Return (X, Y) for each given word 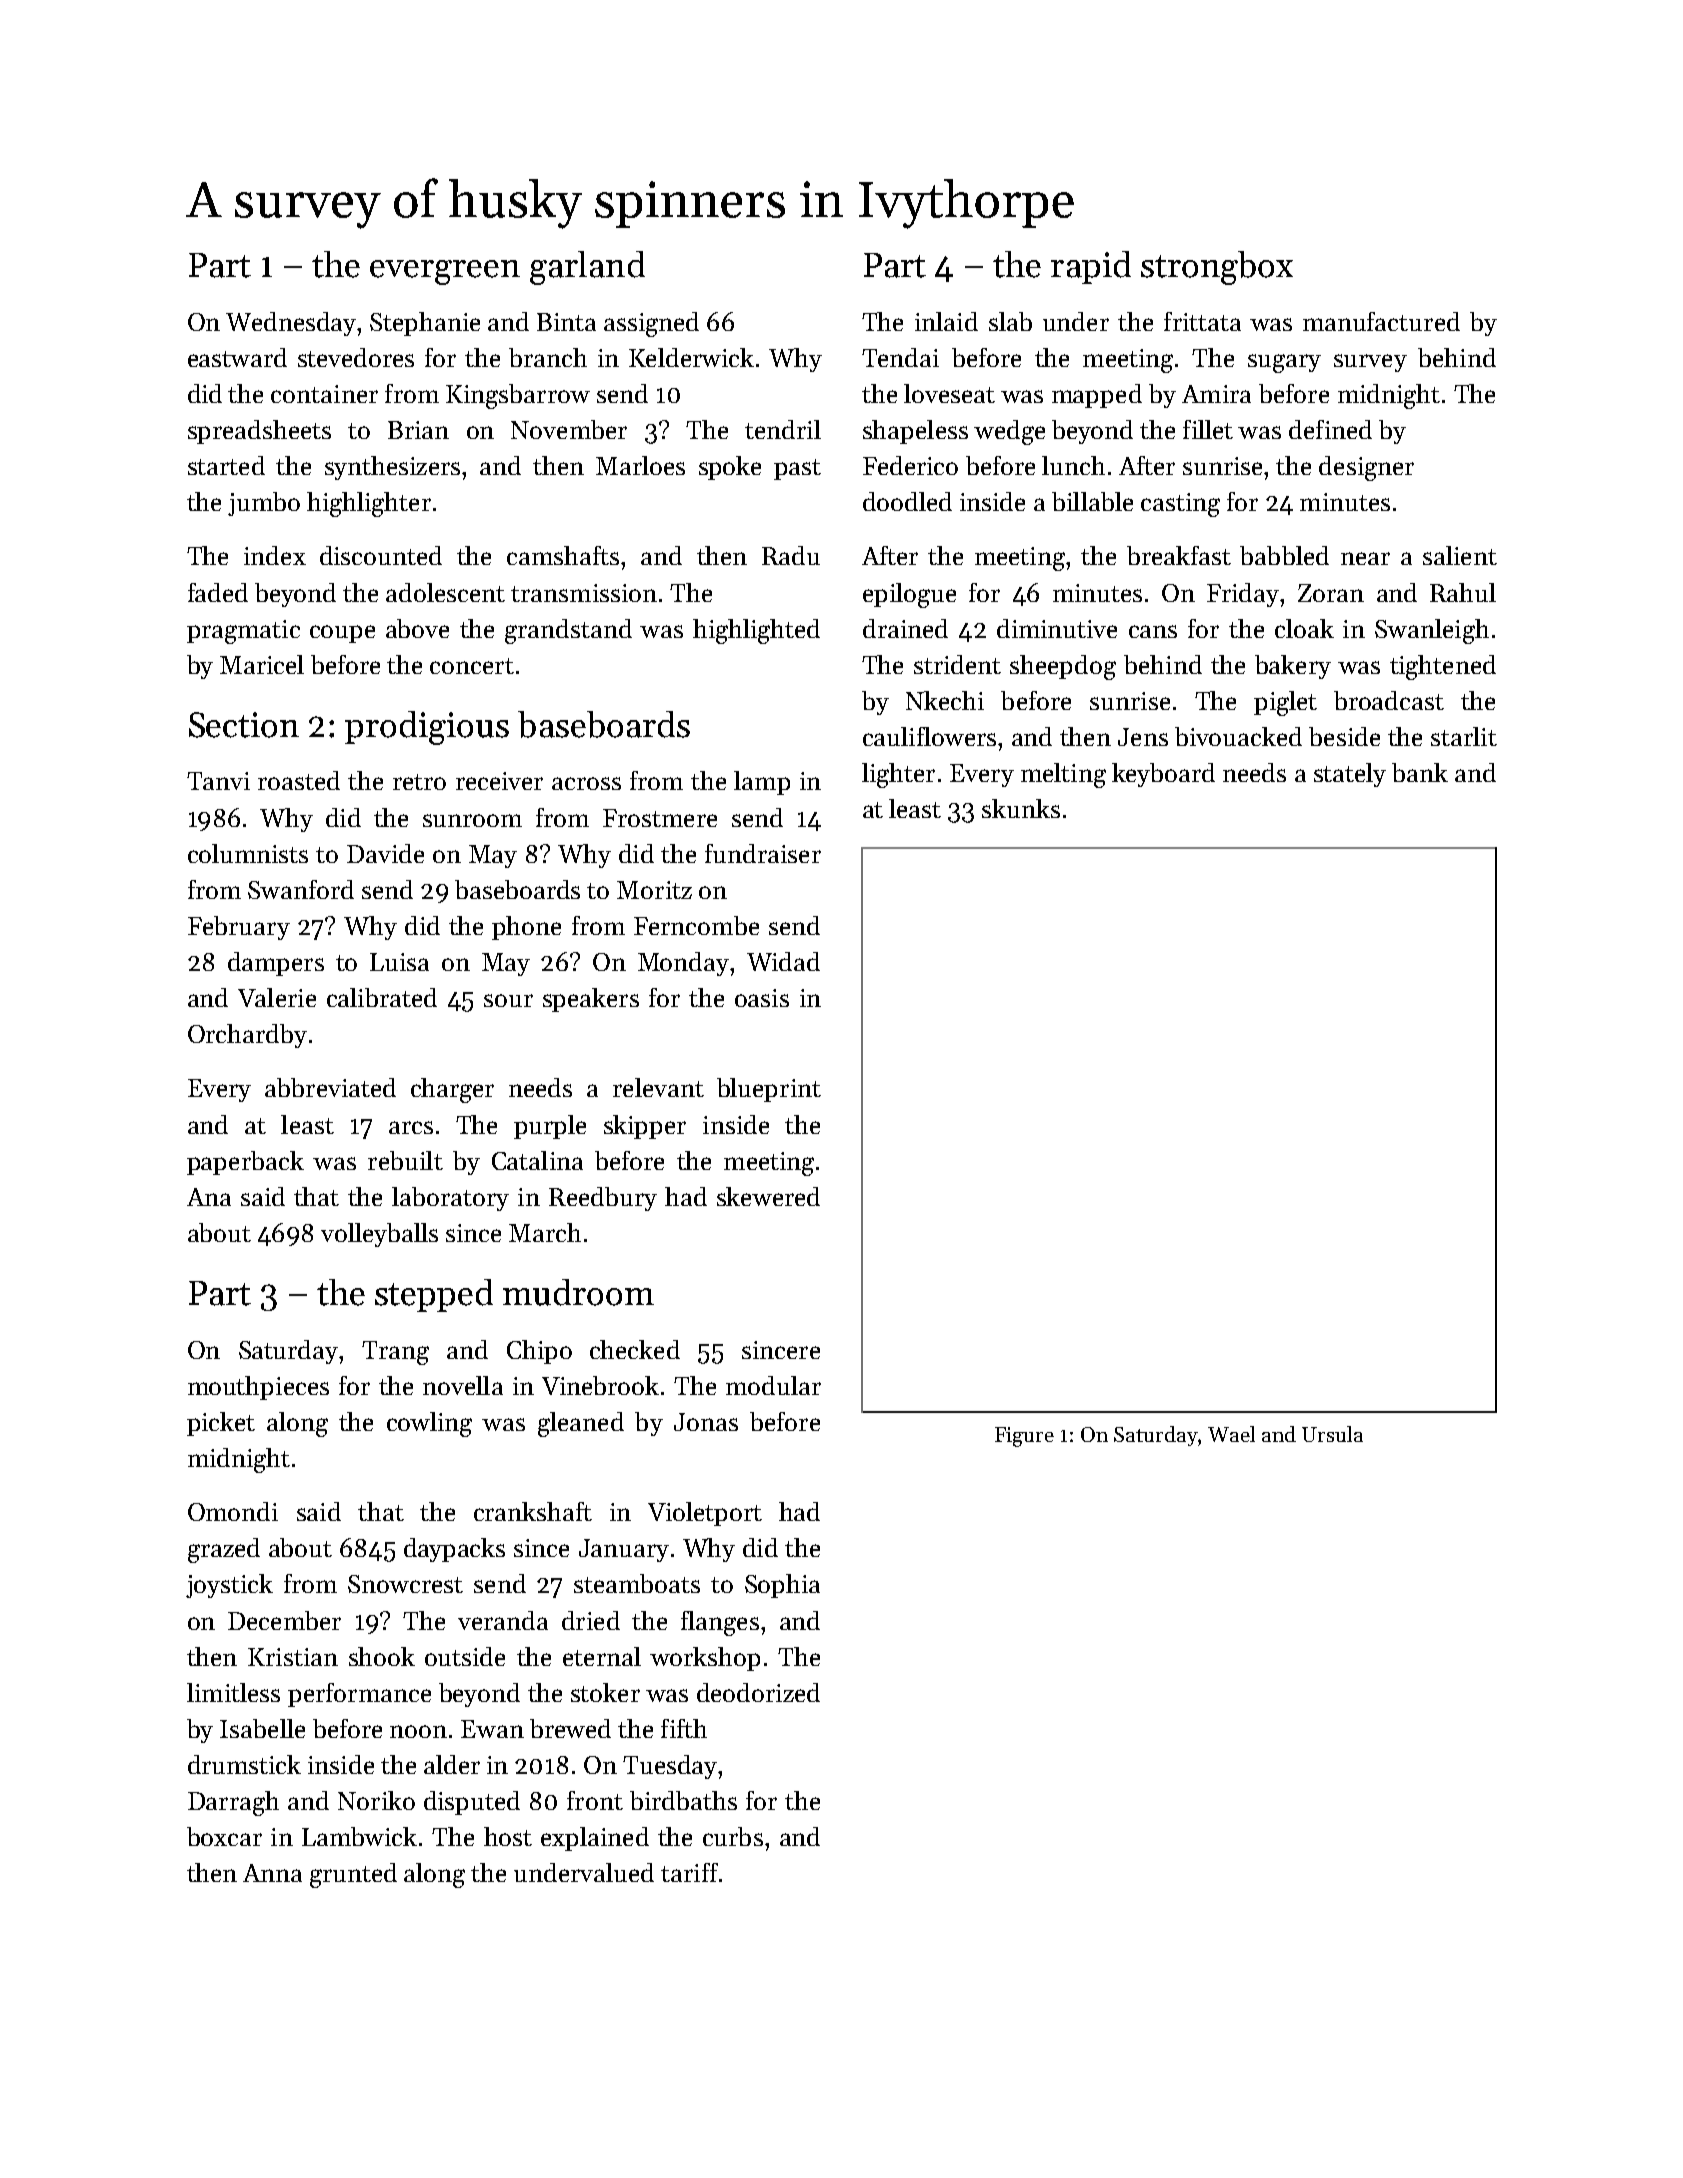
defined (1330, 429)
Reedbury (603, 1199)
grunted (353, 1875)
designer (1366, 468)
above (417, 628)
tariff (689, 1872)
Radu (791, 555)
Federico (910, 465)
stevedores (356, 357)
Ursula (1332, 1434)
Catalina (537, 1160)
